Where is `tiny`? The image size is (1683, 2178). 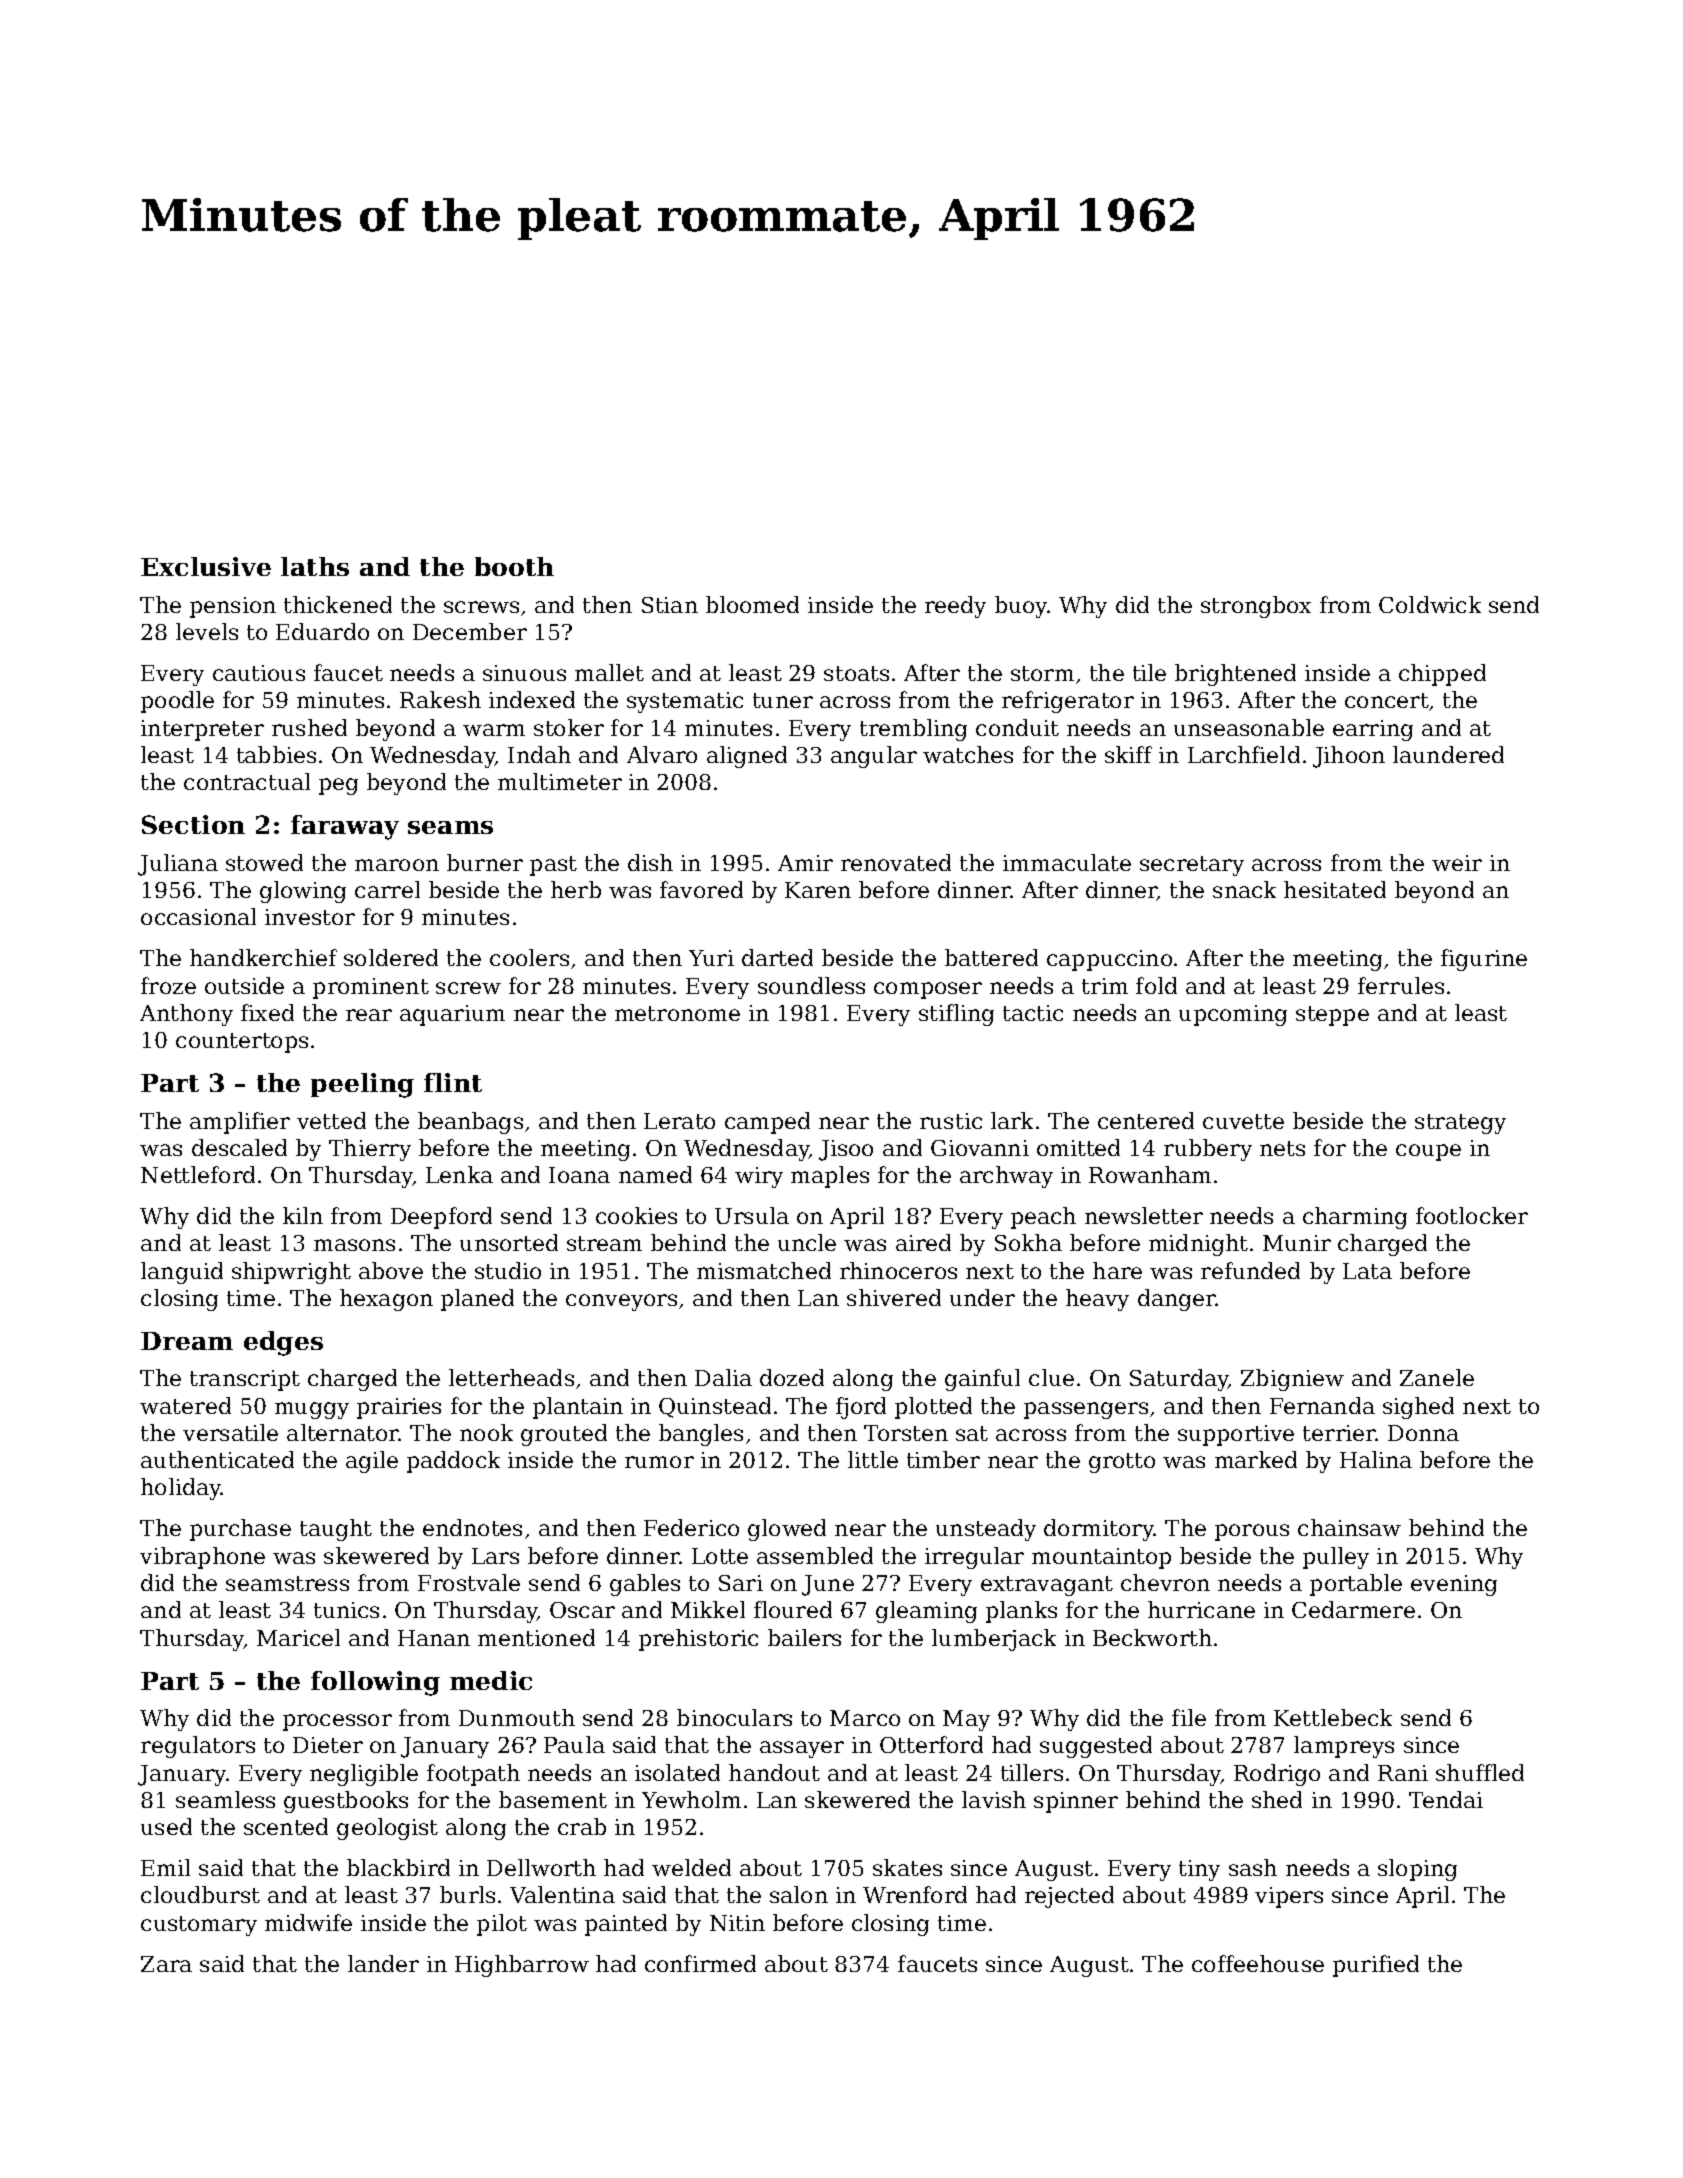 tiny is located at coordinates (1199, 1870).
